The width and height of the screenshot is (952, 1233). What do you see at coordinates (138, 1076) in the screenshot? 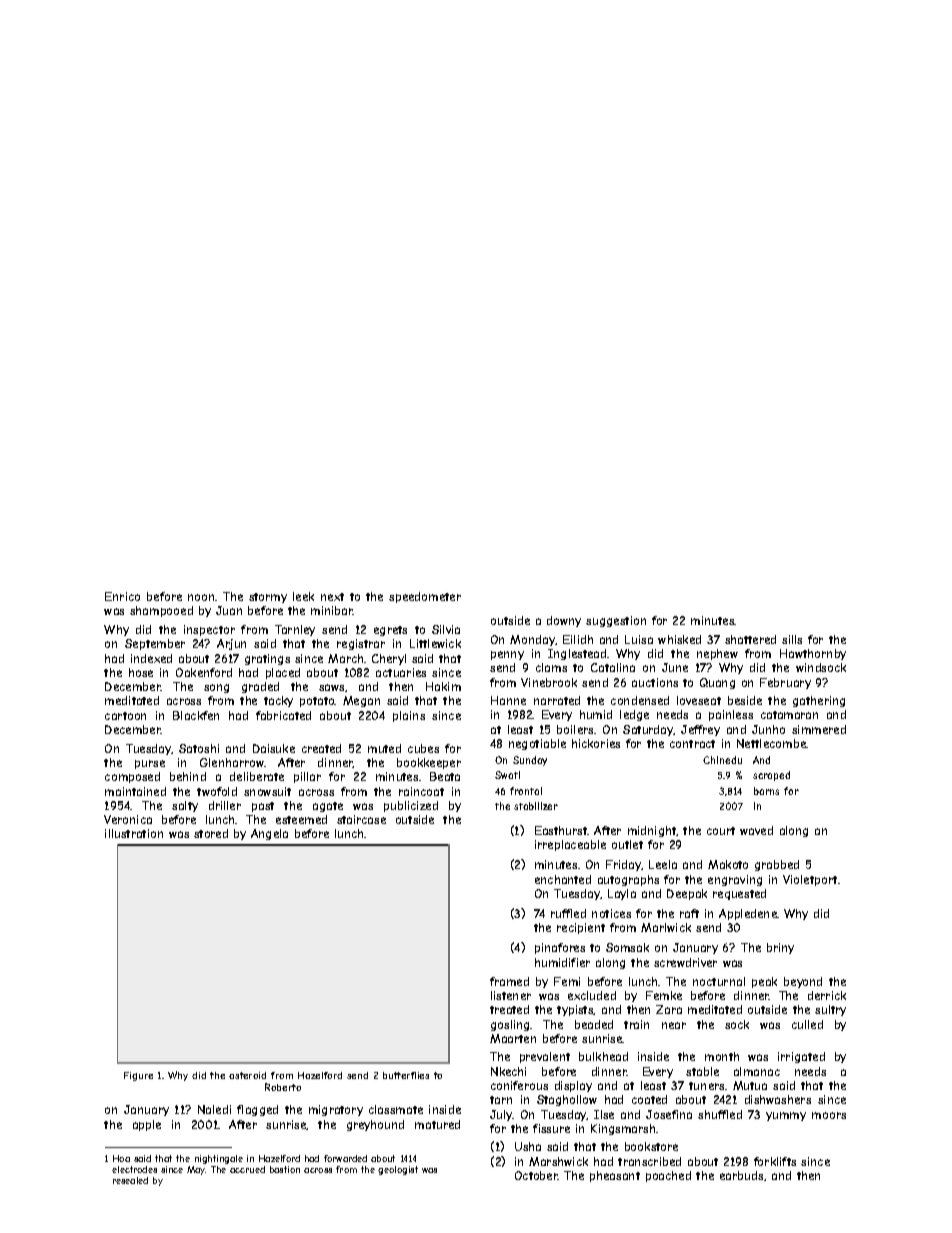
I see `Figure` at bounding box center [138, 1076].
